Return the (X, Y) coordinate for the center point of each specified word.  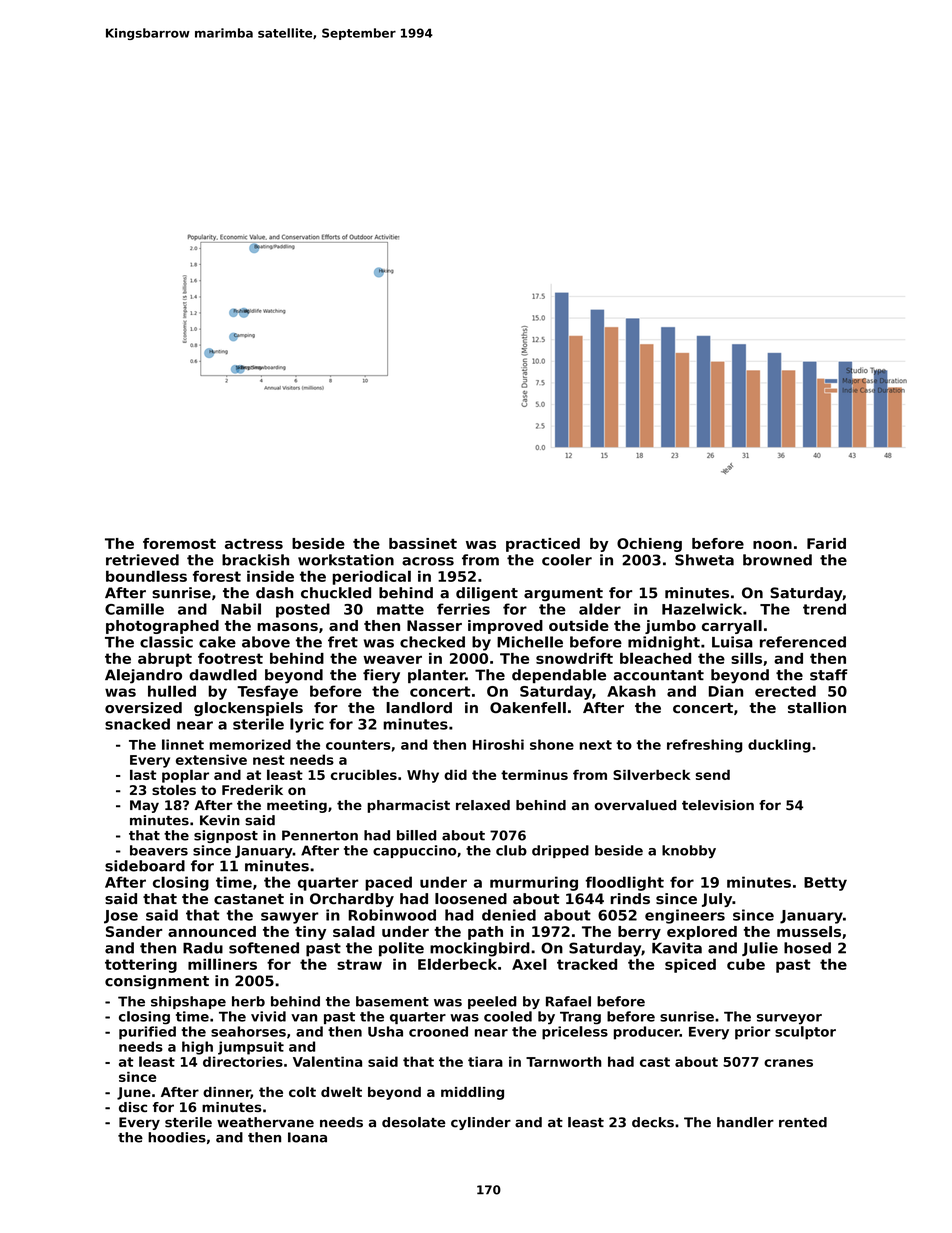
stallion (817, 707)
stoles (174, 789)
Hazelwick (702, 609)
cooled (508, 1016)
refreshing (705, 746)
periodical (371, 577)
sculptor (805, 1033)
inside (270, 576)
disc (133, 1107)
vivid (268, 1016)
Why (423, 776)
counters (358, 745)
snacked (137, 724)
